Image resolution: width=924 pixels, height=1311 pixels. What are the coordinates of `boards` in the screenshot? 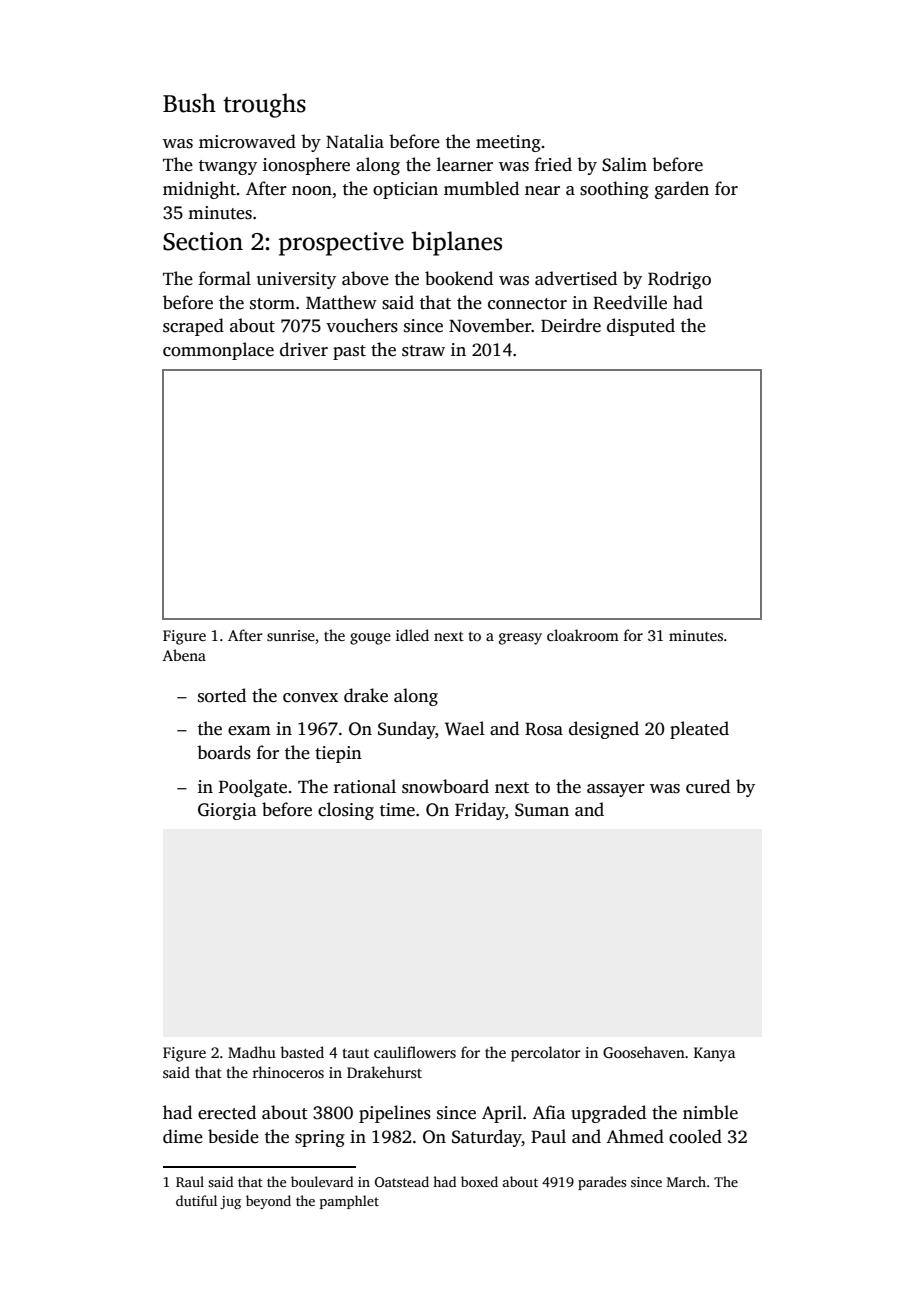 It's located at (224, 752).
